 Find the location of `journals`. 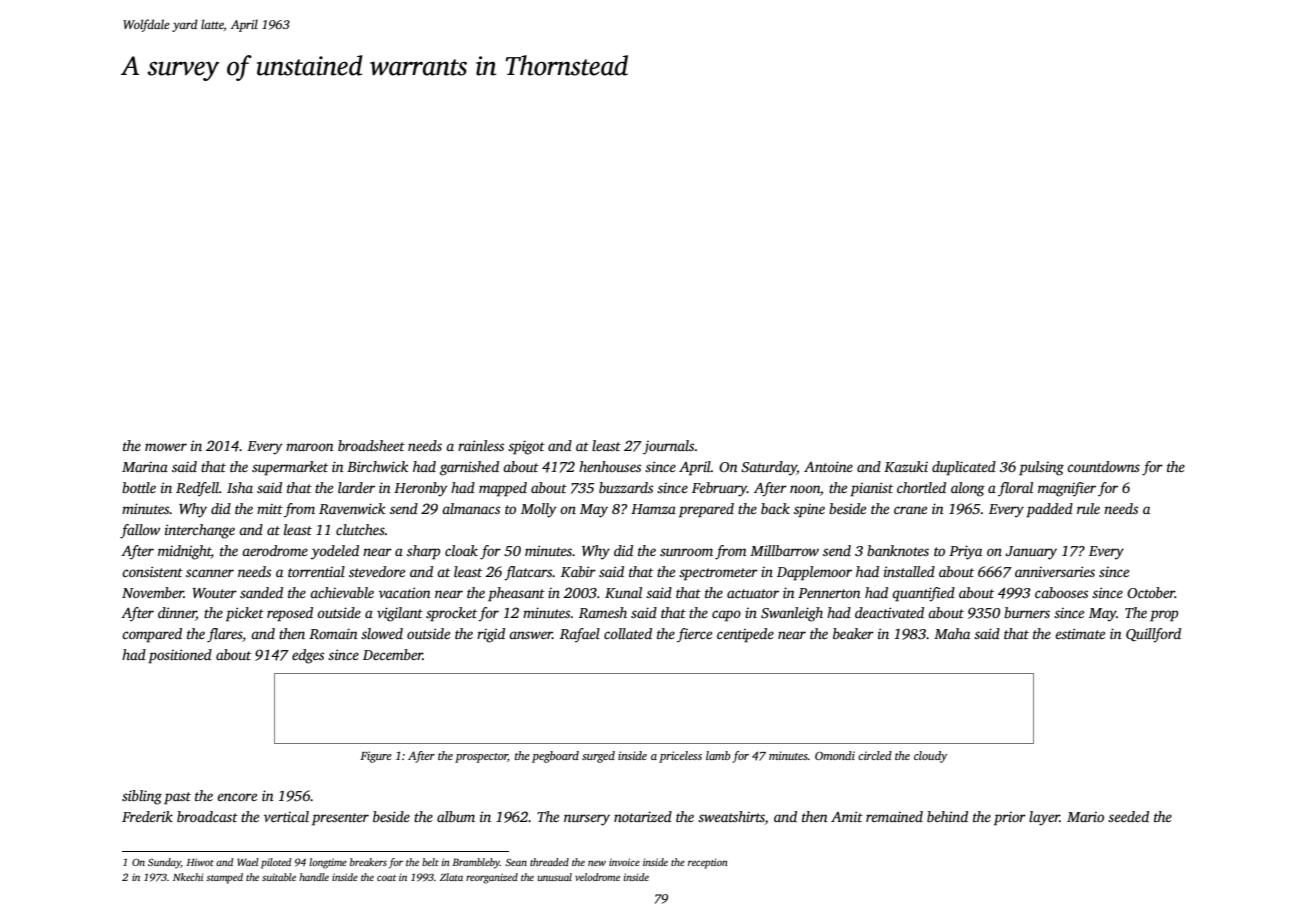

journals is located at coordinates (668, 447).
